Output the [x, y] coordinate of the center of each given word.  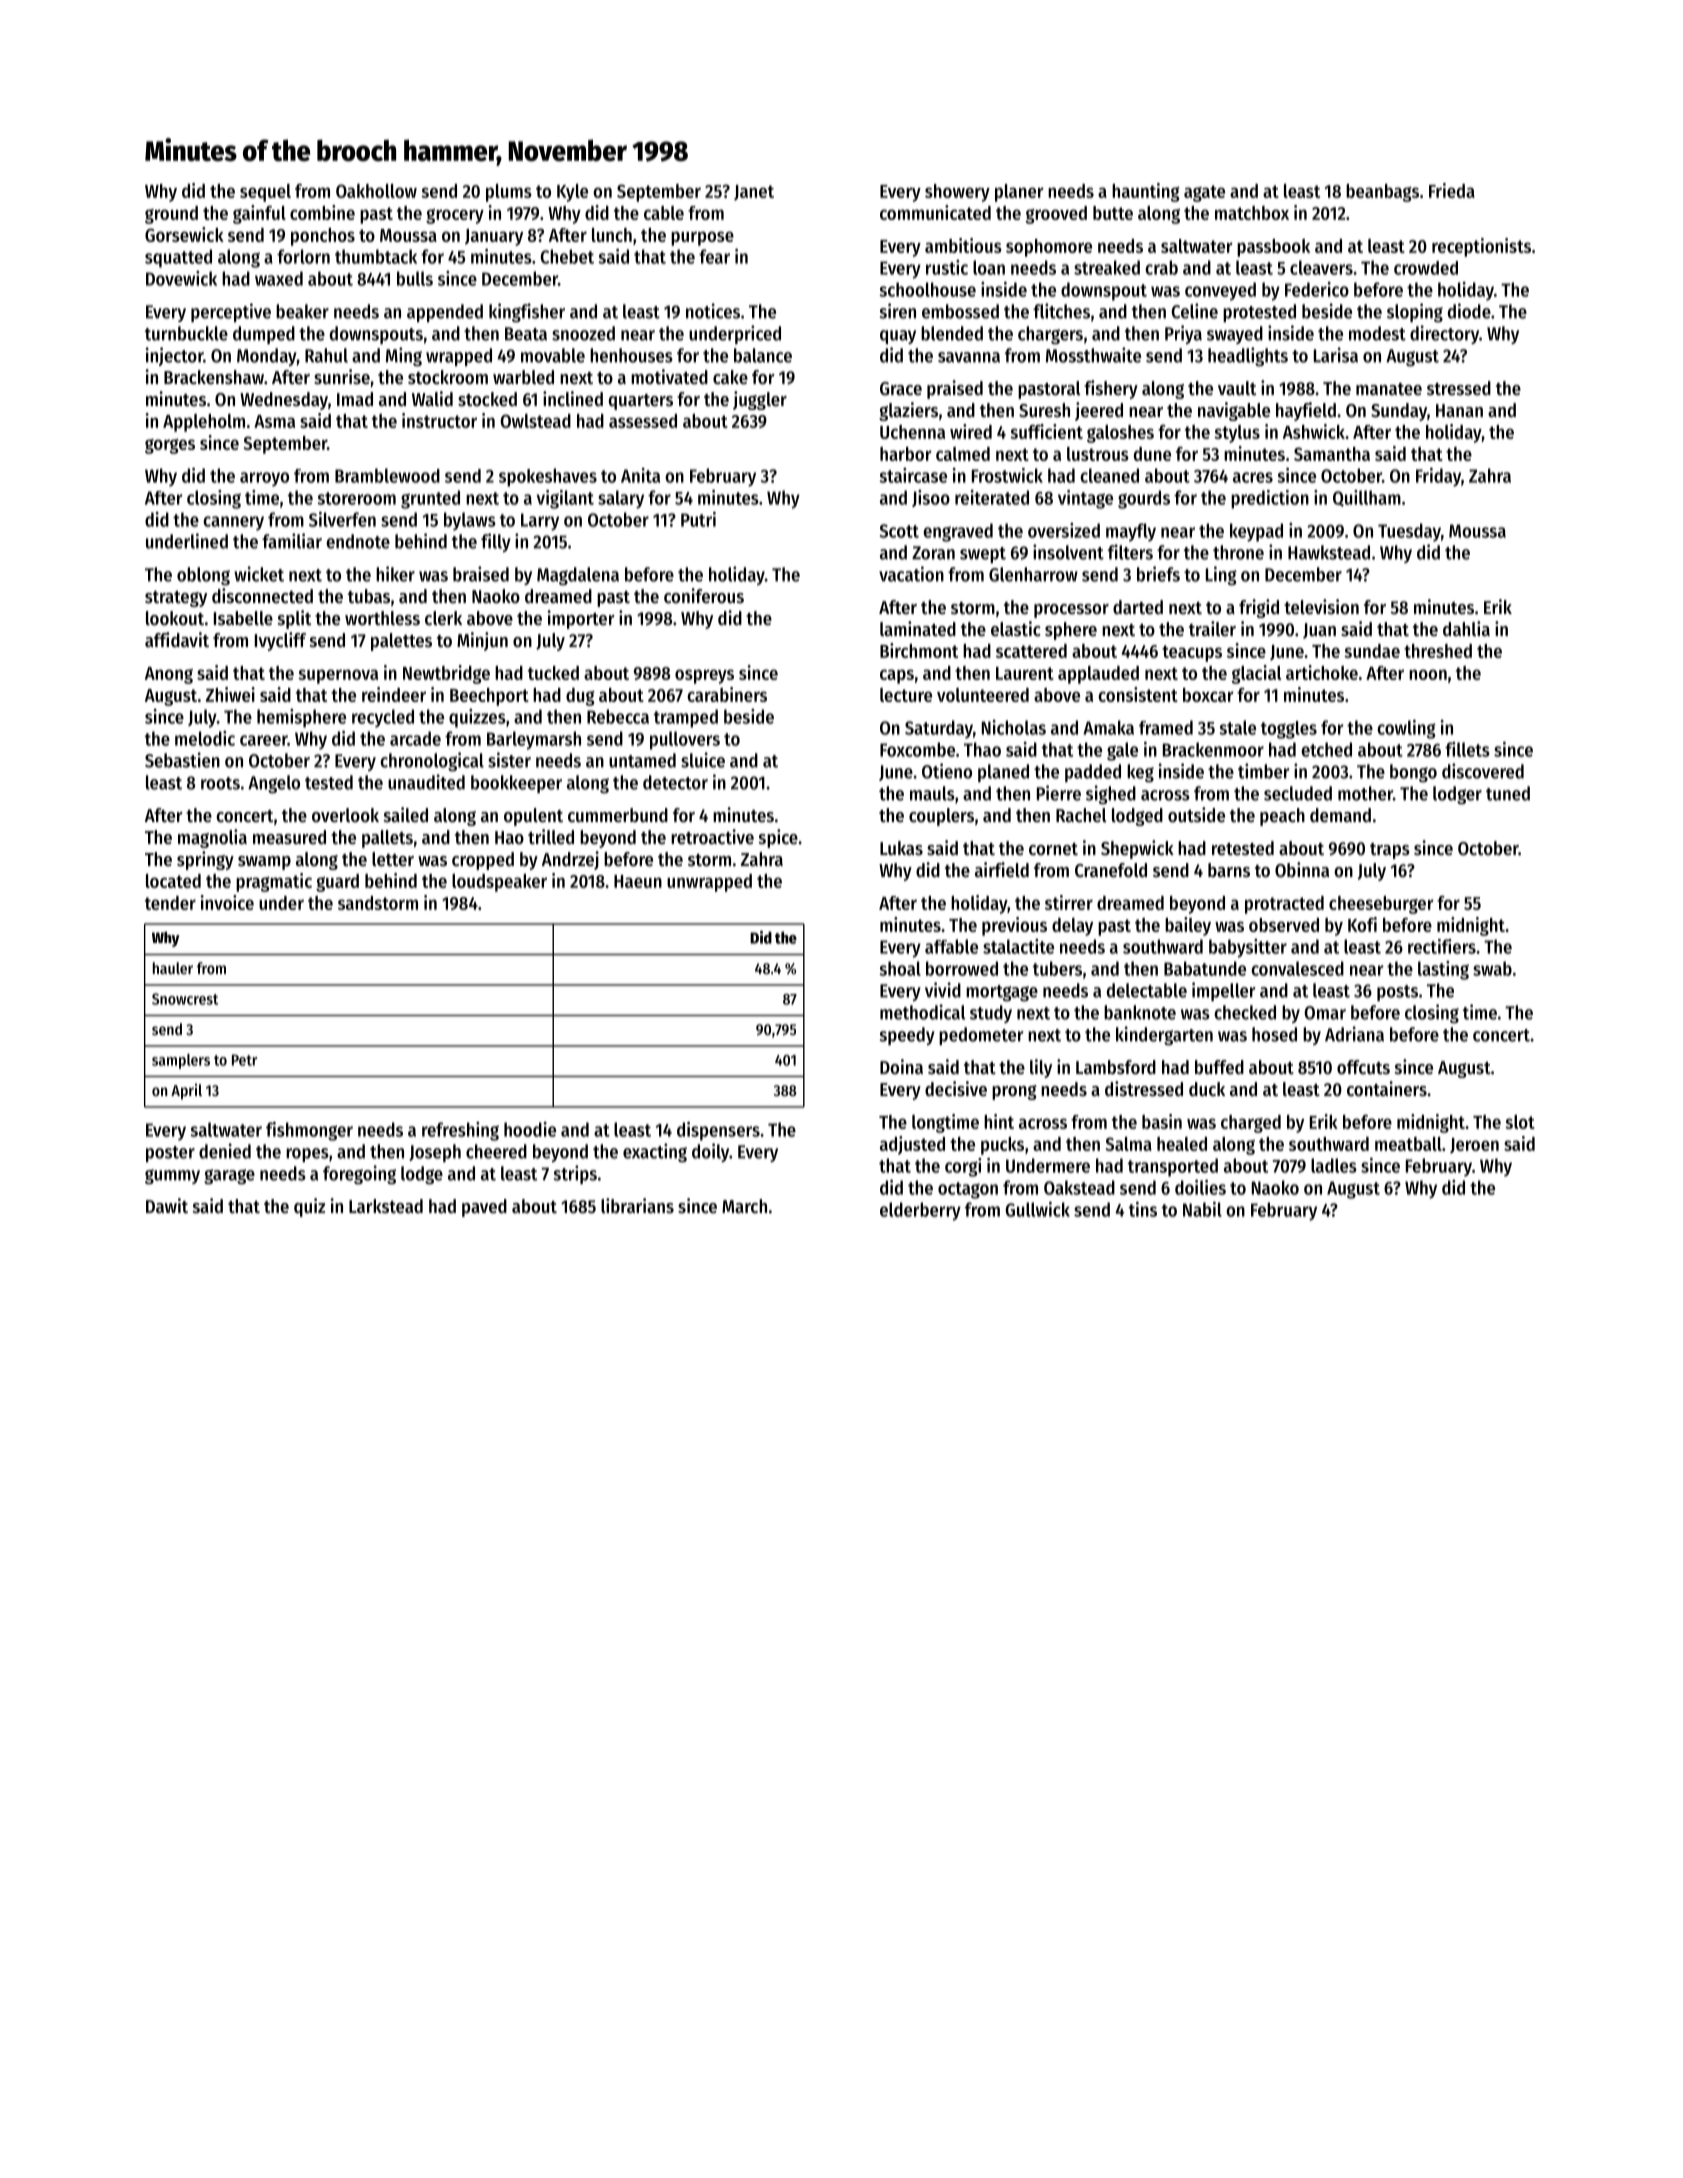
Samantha [1332, 454]
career [263, 740]
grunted [430, 499]
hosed [1274, 1034]
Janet [754, 193]
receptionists [1481, 247]
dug [580, 697]
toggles [1289, 730]
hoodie [530, 1129]
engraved [958, 532]
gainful [259, 214]
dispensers [718, 1131]
